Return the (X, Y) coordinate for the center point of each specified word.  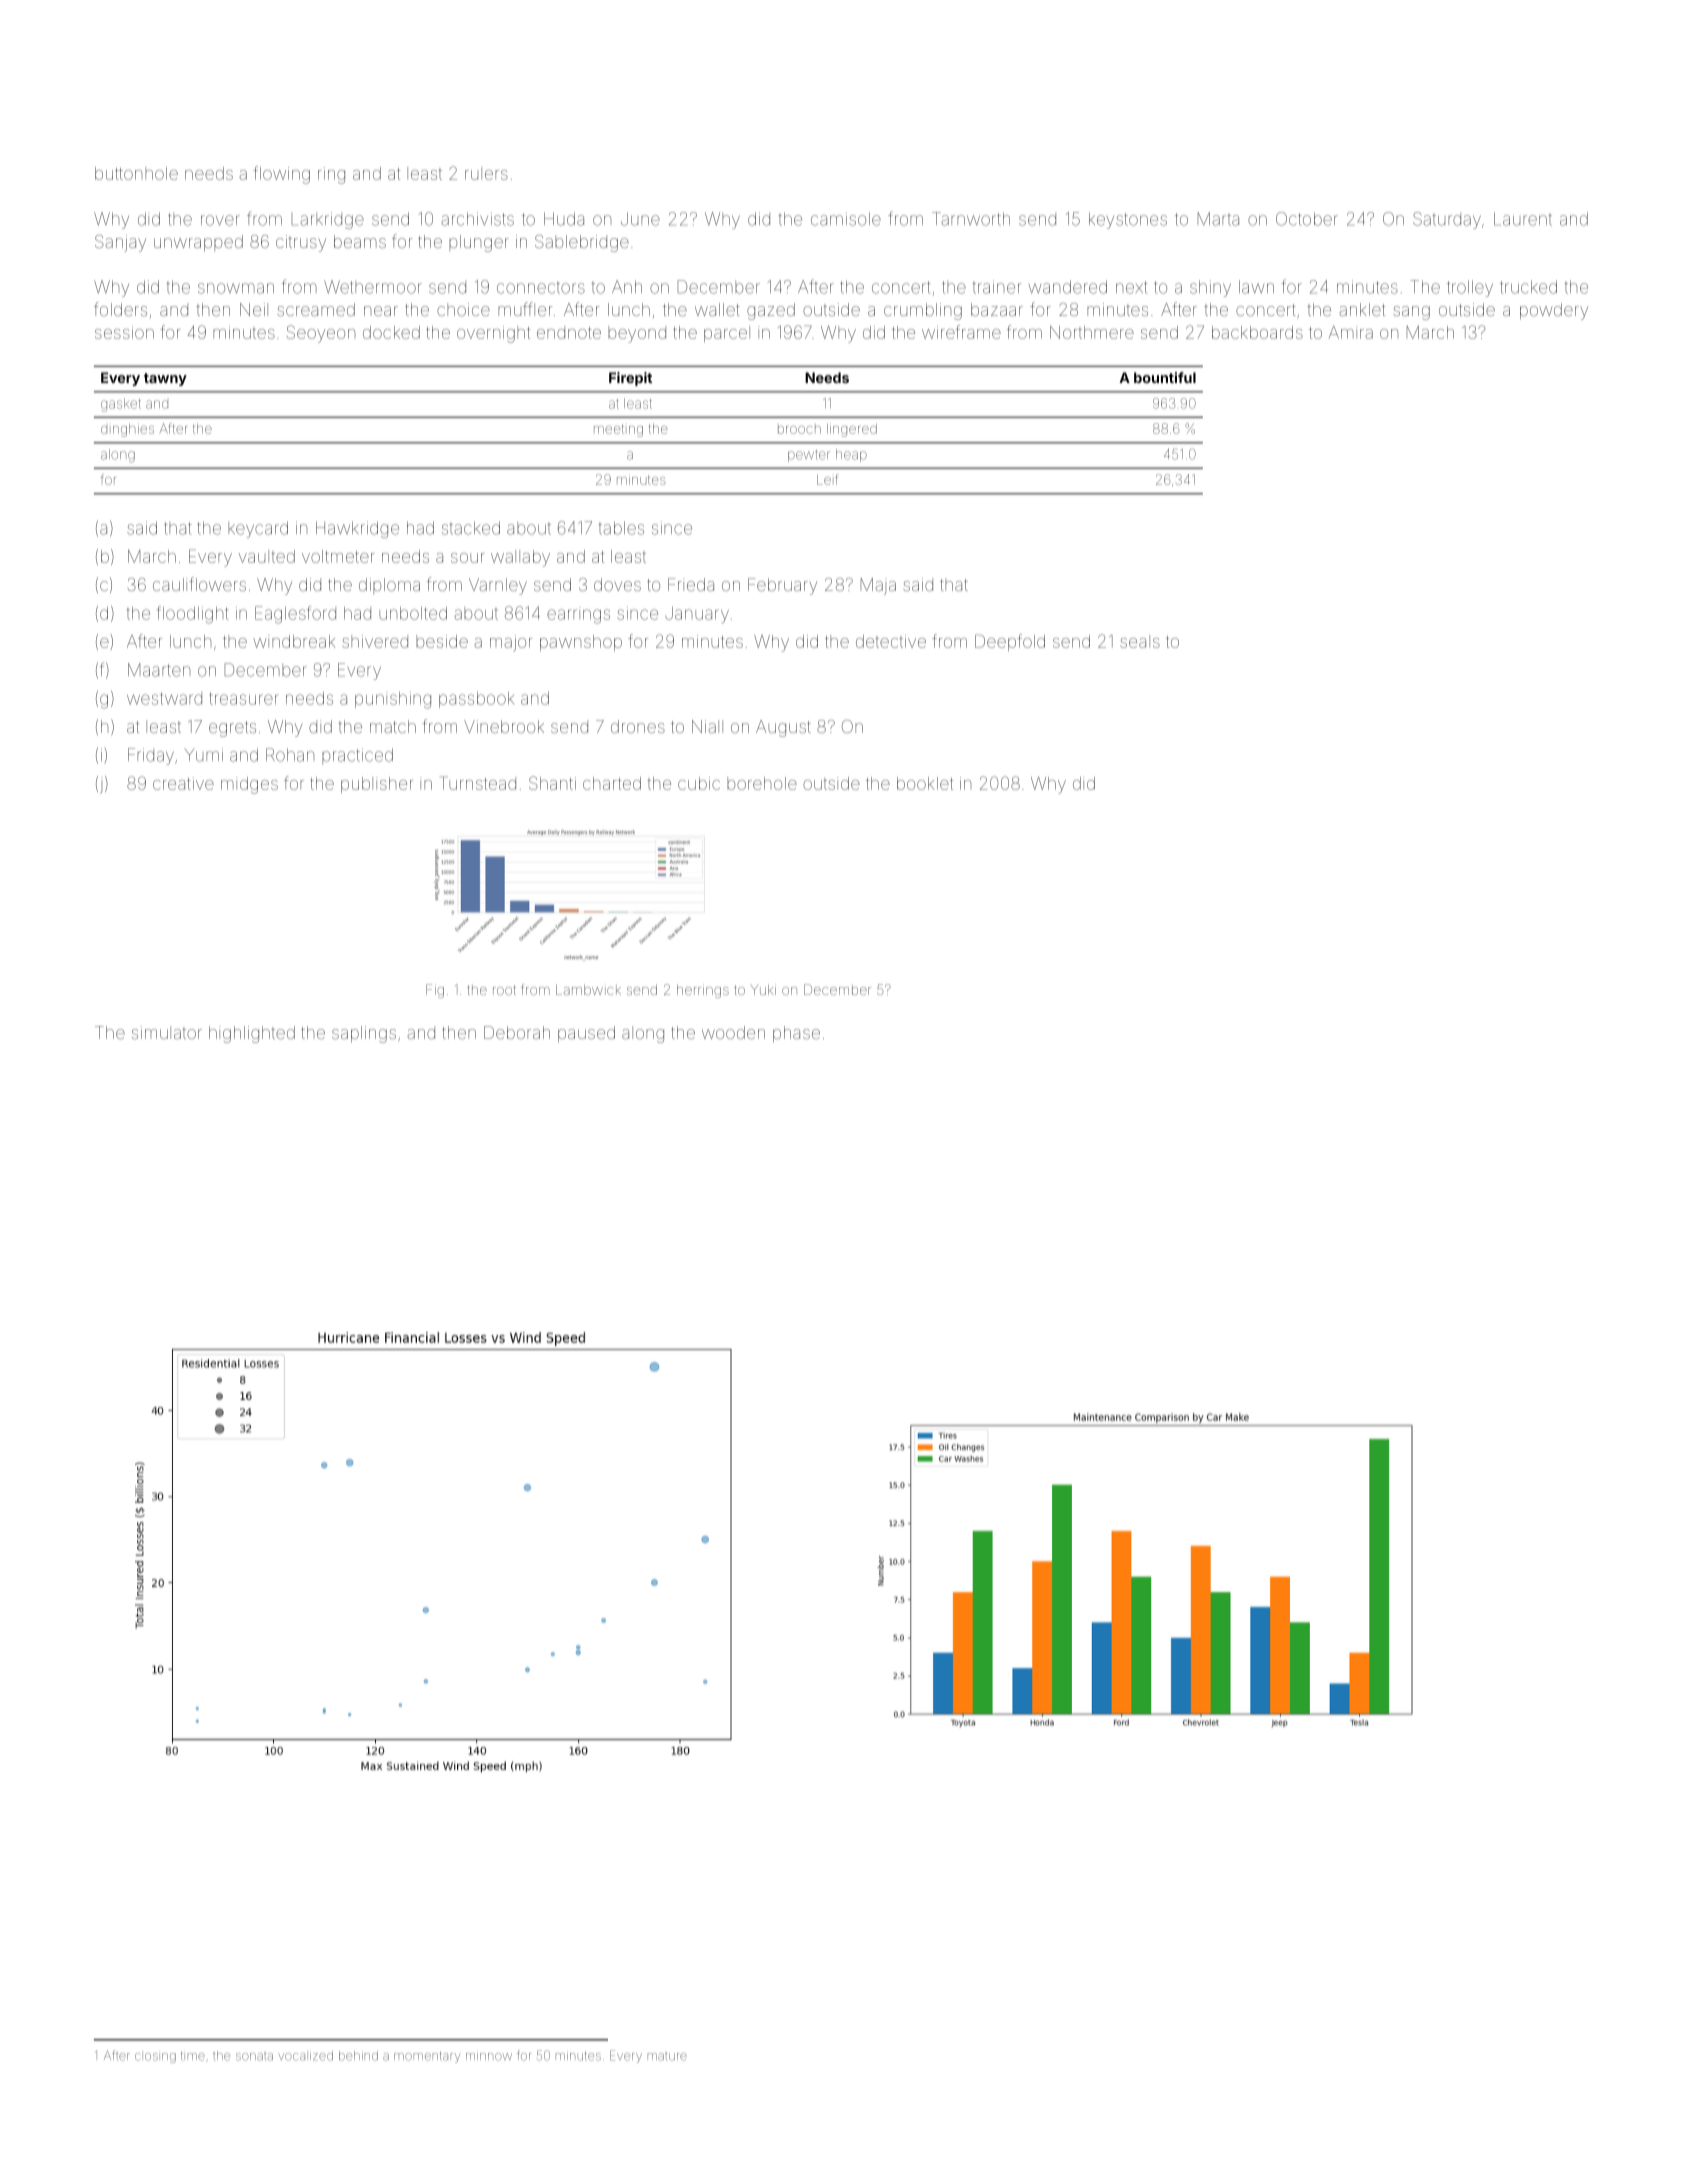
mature (667, 2057)
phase (796, 1034)
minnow (489, 2057)
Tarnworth (971, 219)
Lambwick (588, 990)
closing (155, 2058)
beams (360, 241)
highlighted (252, 1034)
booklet (925, 783)
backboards (1257, 332)
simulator (167, 1032)
